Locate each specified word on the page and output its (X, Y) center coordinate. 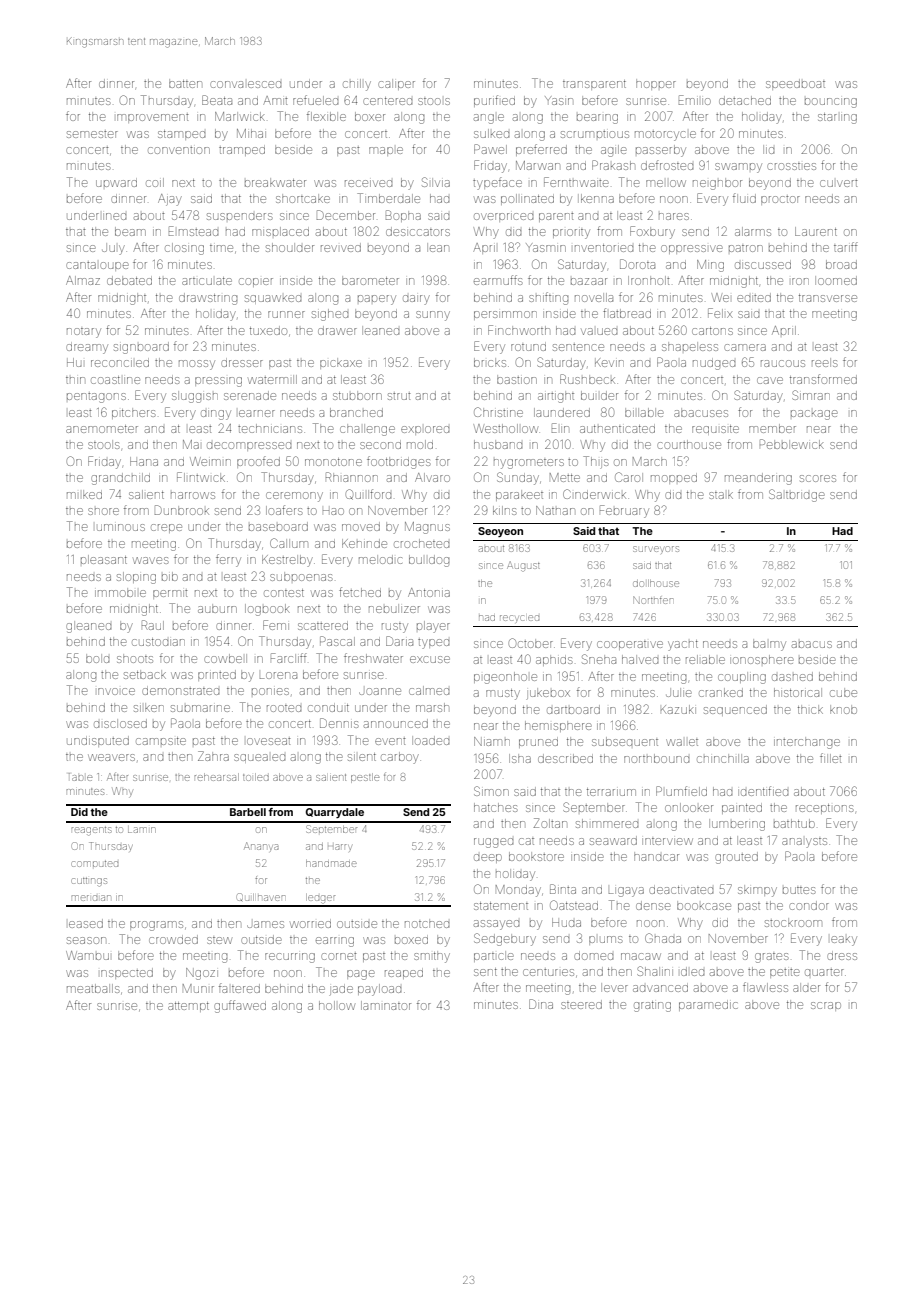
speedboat (795, 84)
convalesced (245, 84)
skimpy (757, 891)
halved (640, 659)
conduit (328, 708)
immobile (120, 592)
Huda (566, 922)
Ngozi (202, 974)
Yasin (559, 100)
